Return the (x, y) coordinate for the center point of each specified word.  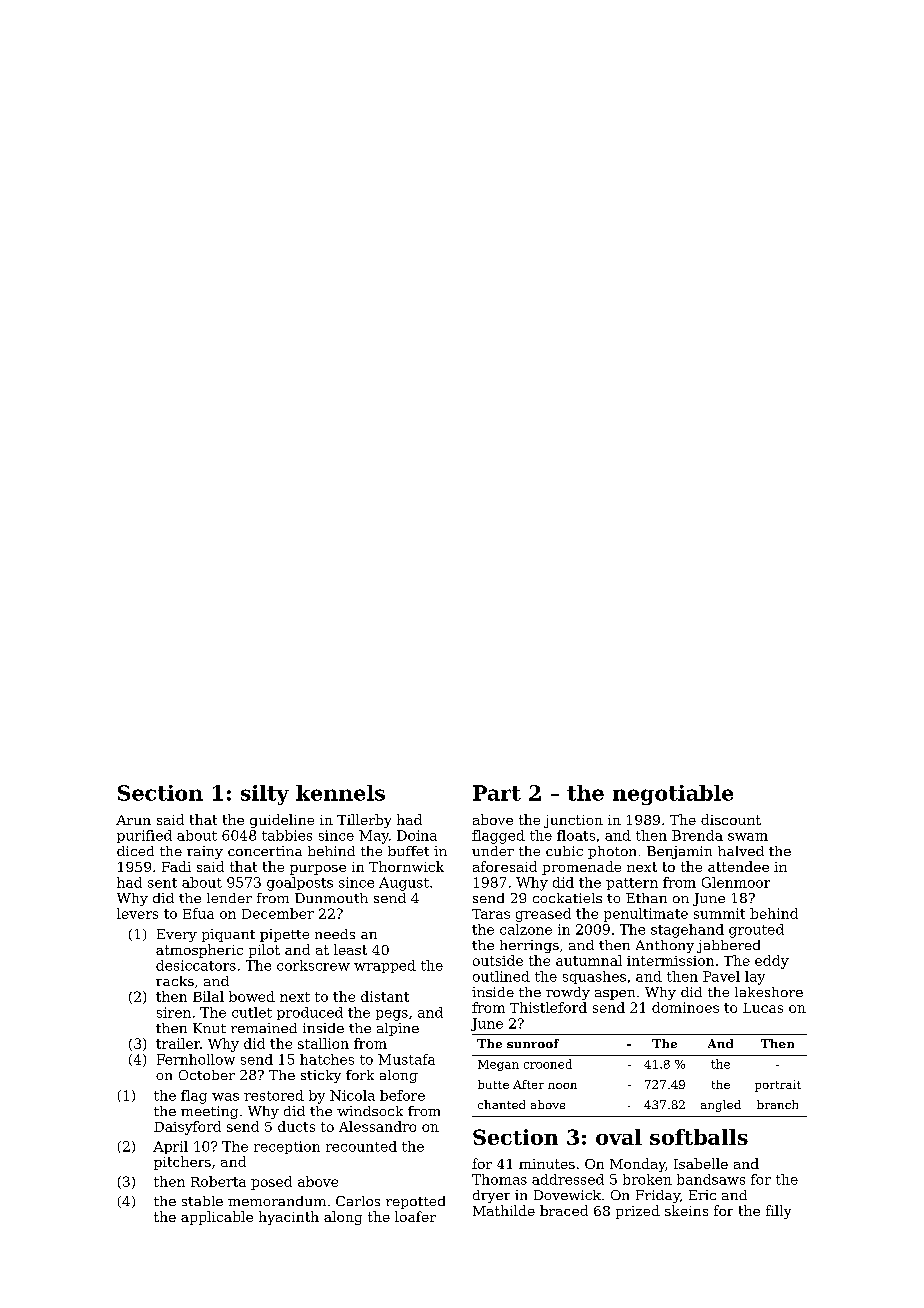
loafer (415, 1216)
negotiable (673, 795)
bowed (252, 996)
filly (778, 1212)
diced (135, 851)
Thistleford (548, 1007)
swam (748, 837)
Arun (133, 820)
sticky (321, 1076)
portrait (778, 1086)
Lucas (763, 1008)
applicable (217, 1218)
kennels (340, 793)
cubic (564, 851)
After (528, 1084)
